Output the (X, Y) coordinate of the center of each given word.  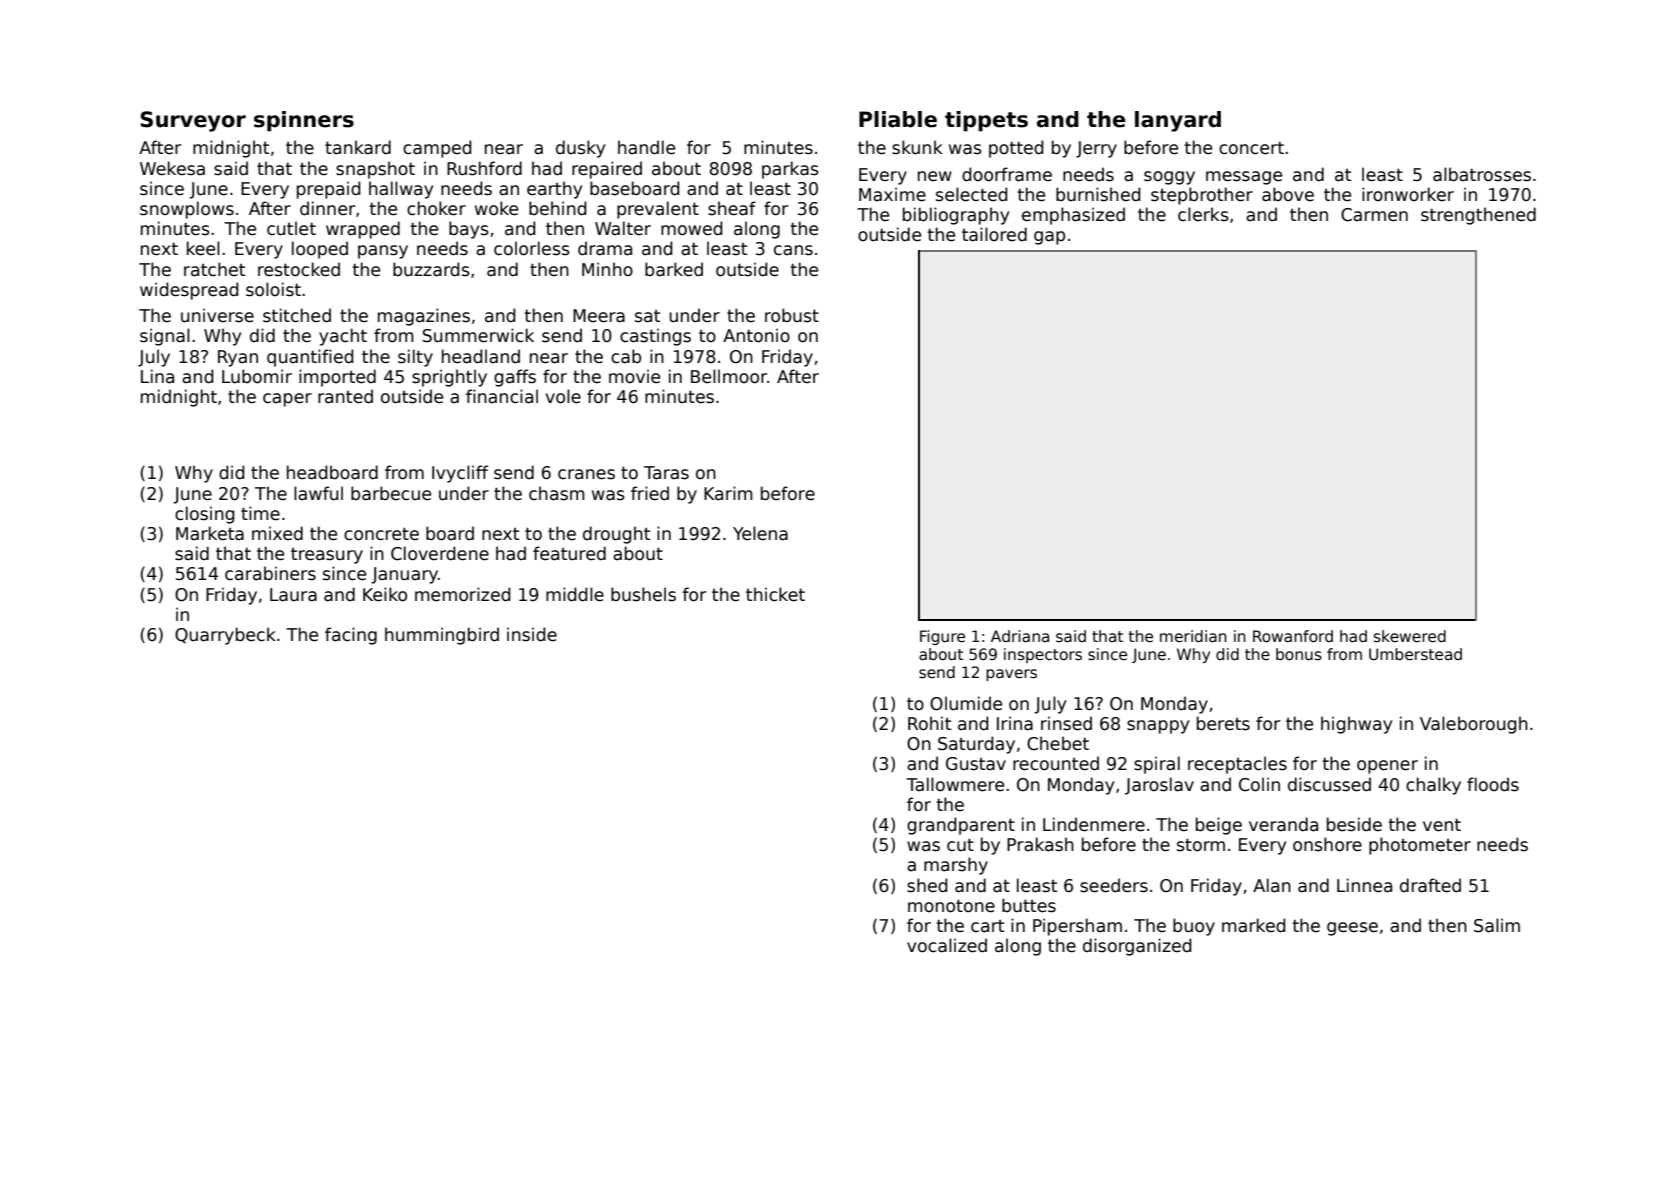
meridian (1193, 636)
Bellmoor (729, 376)
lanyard (1178, 121)
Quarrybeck (225, 636)
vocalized (947, 945)
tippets (986, 121)
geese (1352, 929)
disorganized (1137, 947)
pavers (1011, 675)
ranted (345, 396)
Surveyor (193, 121)
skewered (1410, 636)
